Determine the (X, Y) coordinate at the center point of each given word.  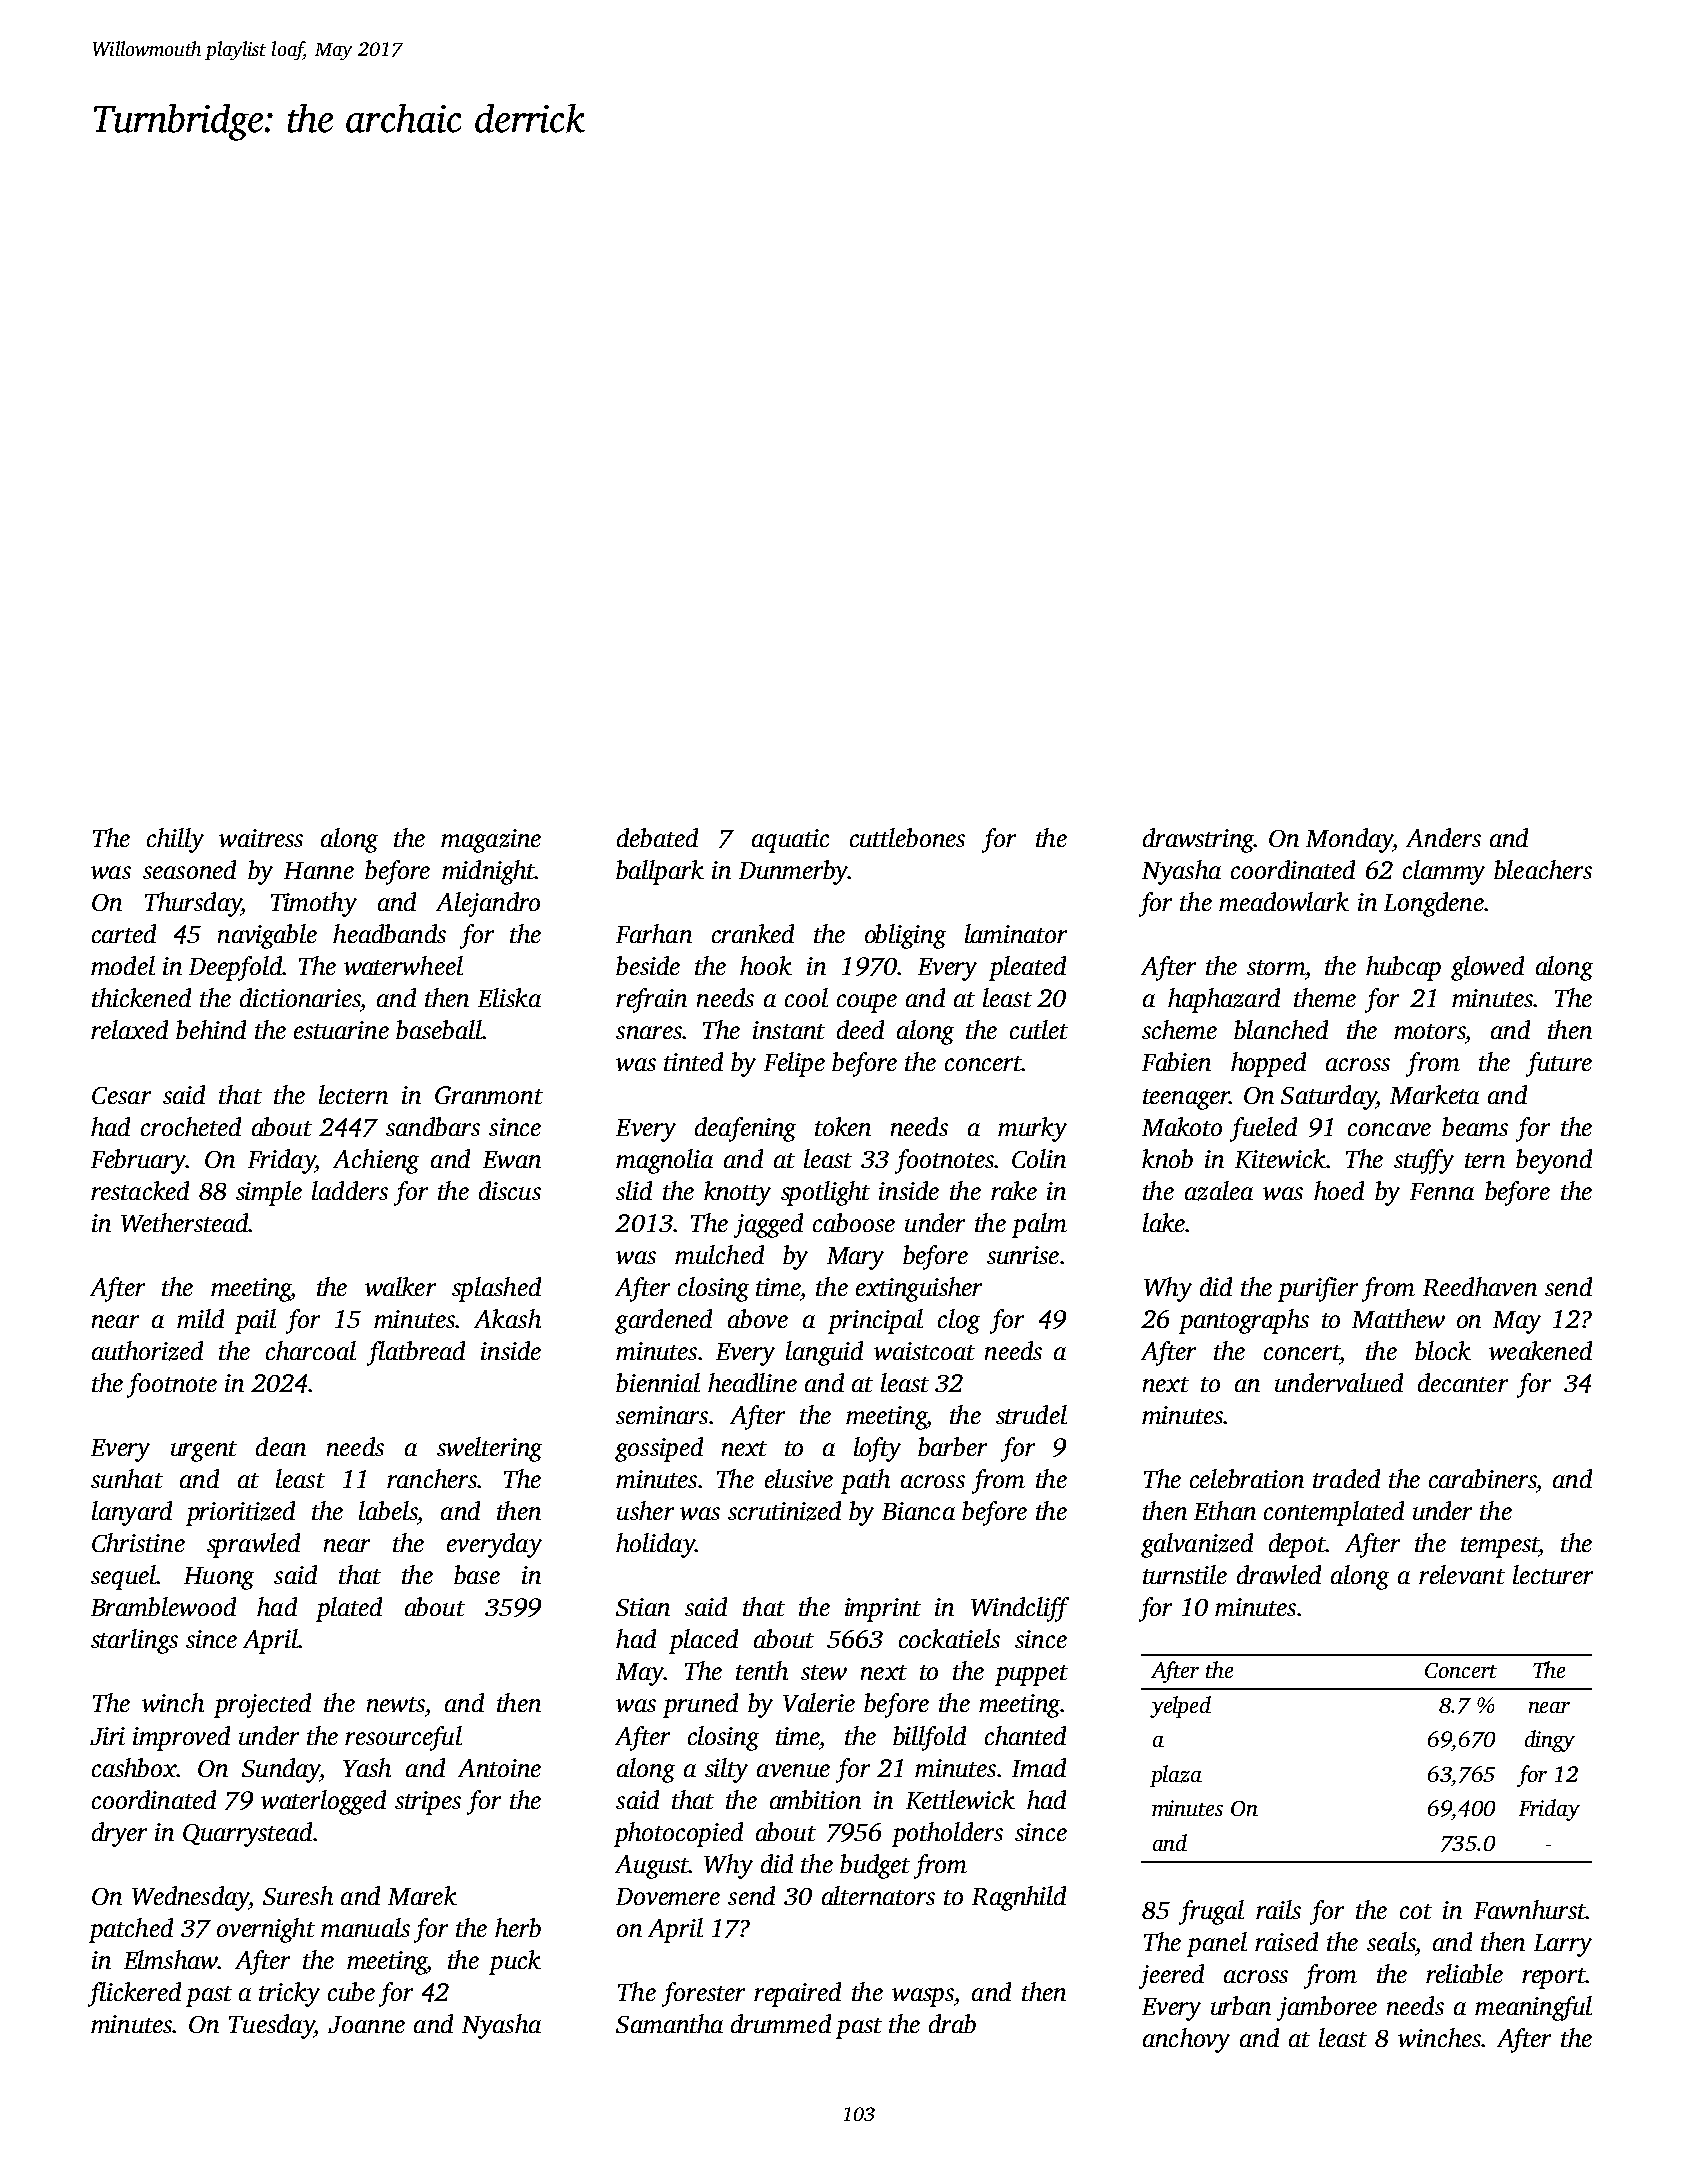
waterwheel (403, 965)
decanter (1463, 1382)
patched (131, 1930)
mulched (719, 1254)
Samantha (669, 2023)
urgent (204, 1451)
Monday (1349, 840)
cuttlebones (907, 837)
